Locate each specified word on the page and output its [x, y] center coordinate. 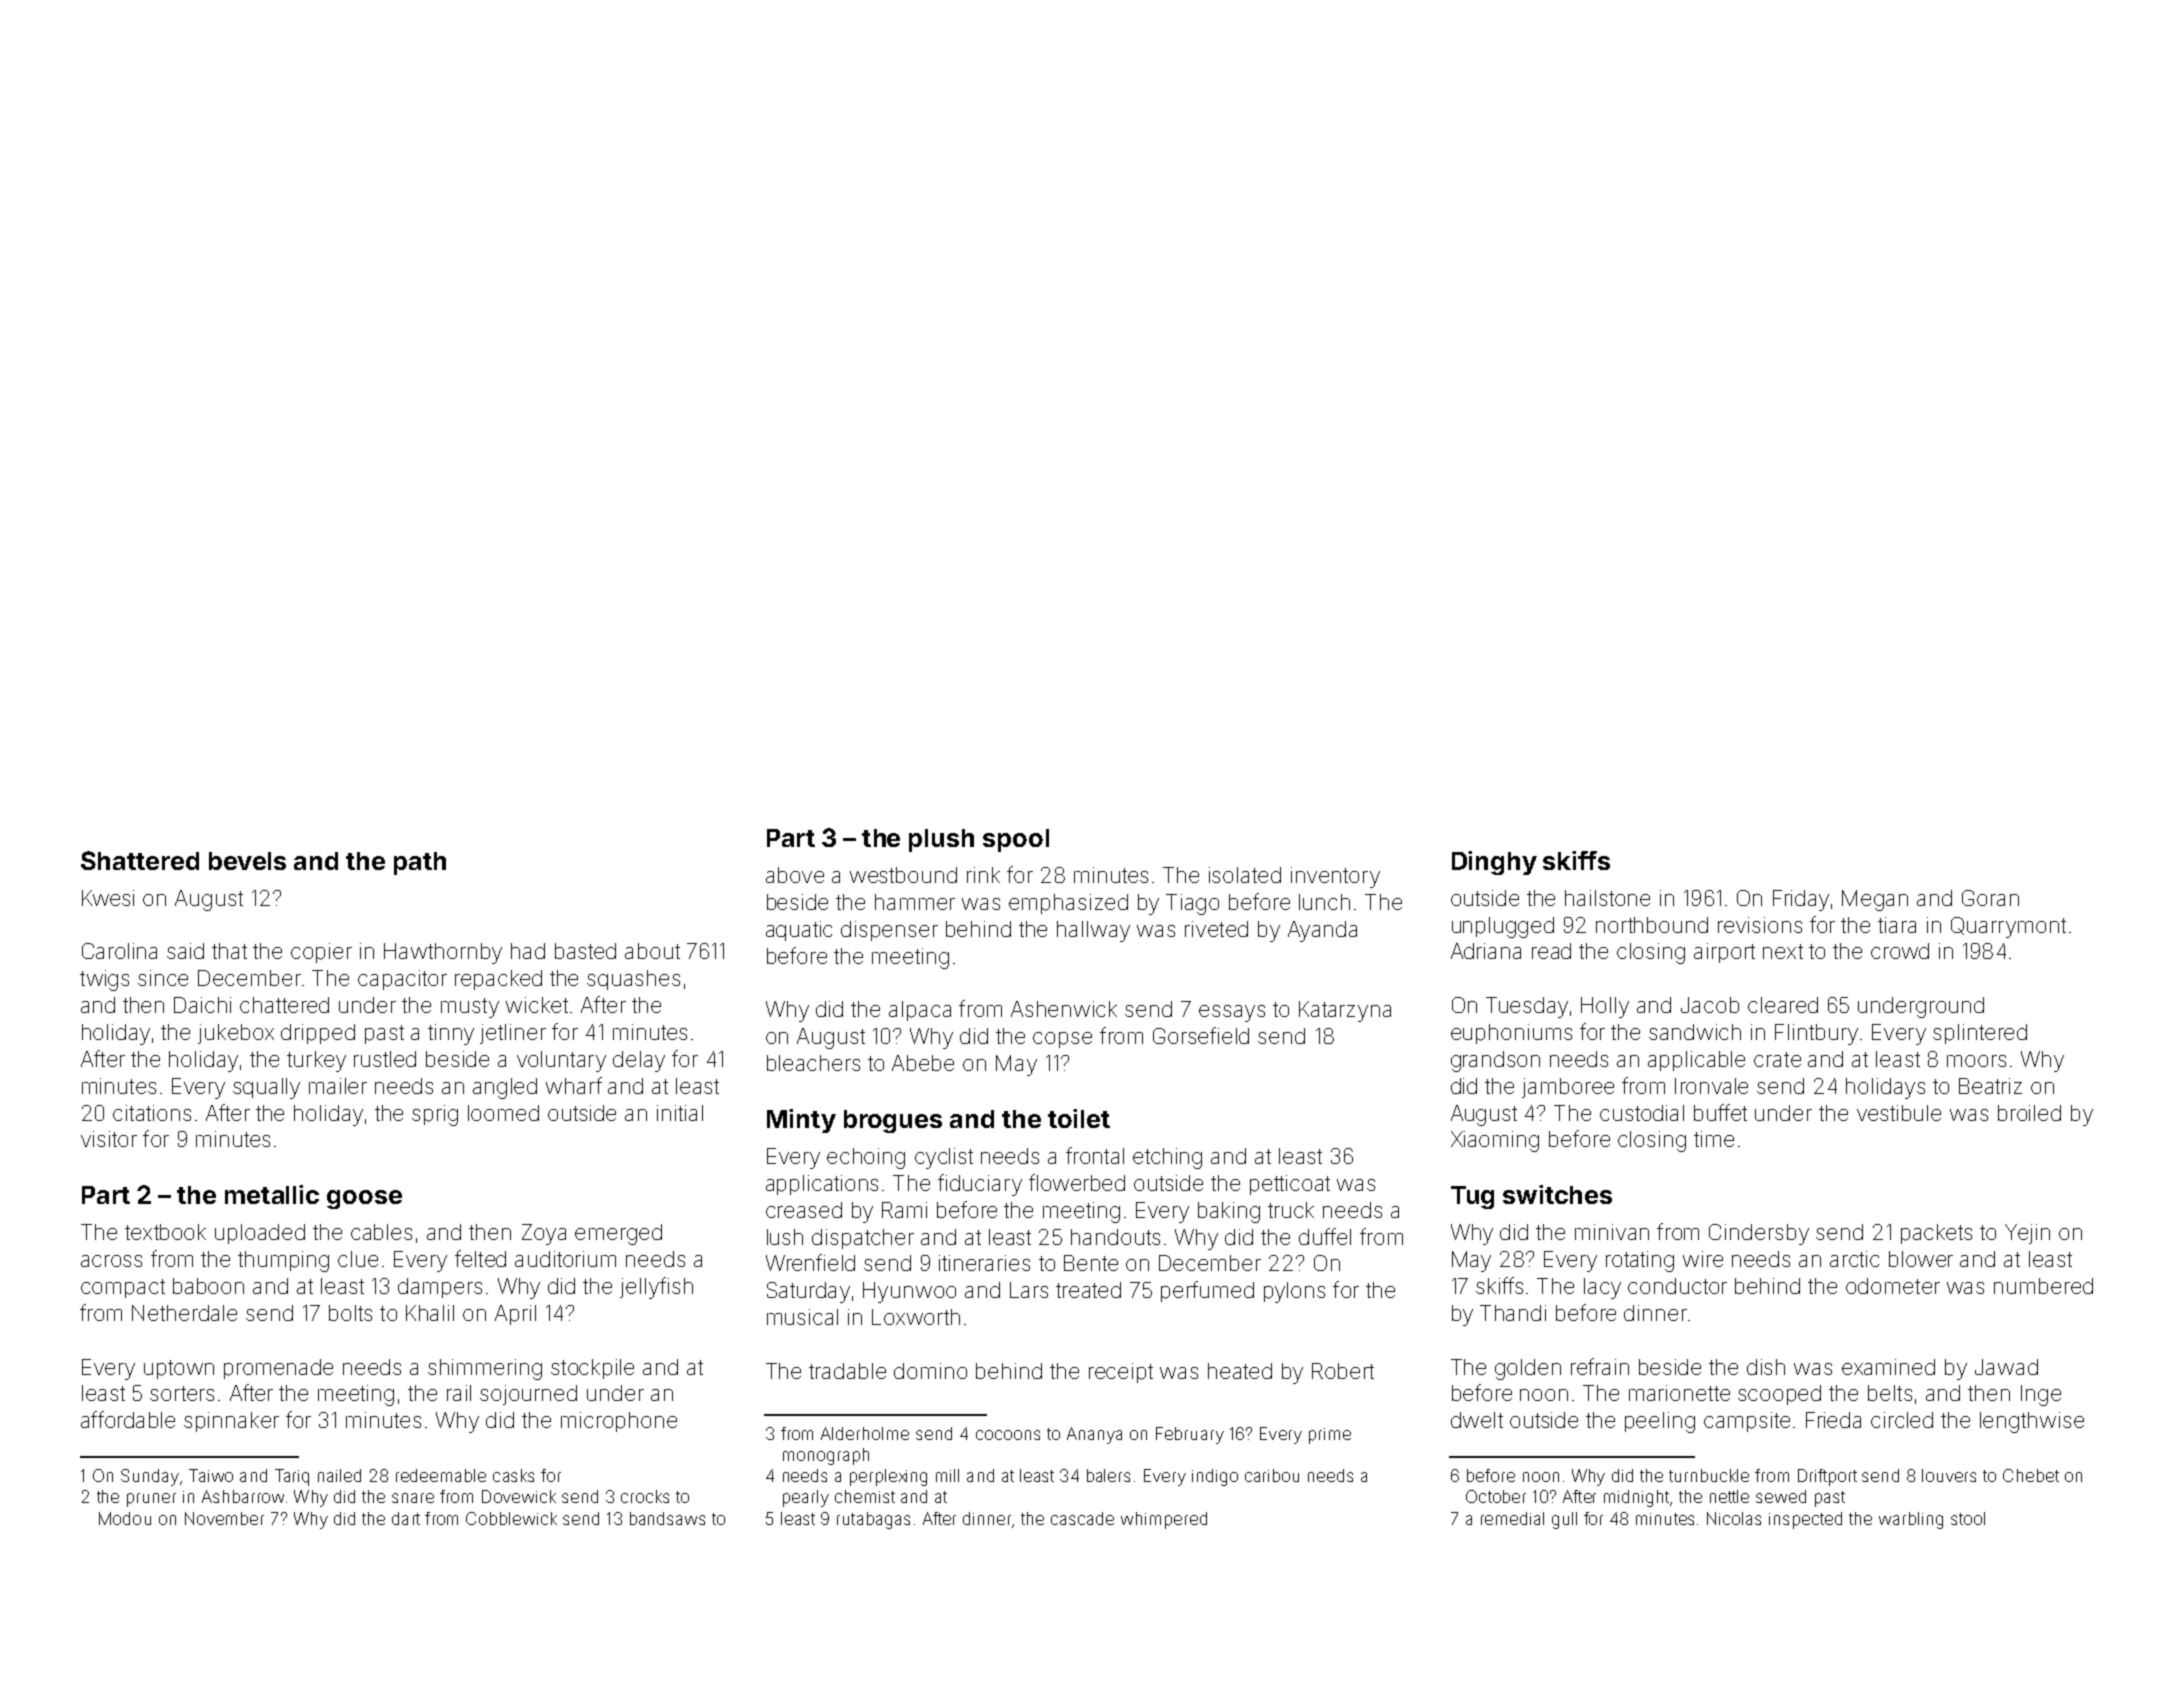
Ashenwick [1064, 1009]
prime [1330, 1436]
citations [152, 1113]
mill [947, 1475]
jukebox [236, 1034]
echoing [866, 1158]
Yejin [2027, 1234]
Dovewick [519, 1496]
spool [1016, 840]
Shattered [140, 860]
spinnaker [231, 1422]
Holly [1605, 1007]
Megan [1875, 900]
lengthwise [2032, 1422]
